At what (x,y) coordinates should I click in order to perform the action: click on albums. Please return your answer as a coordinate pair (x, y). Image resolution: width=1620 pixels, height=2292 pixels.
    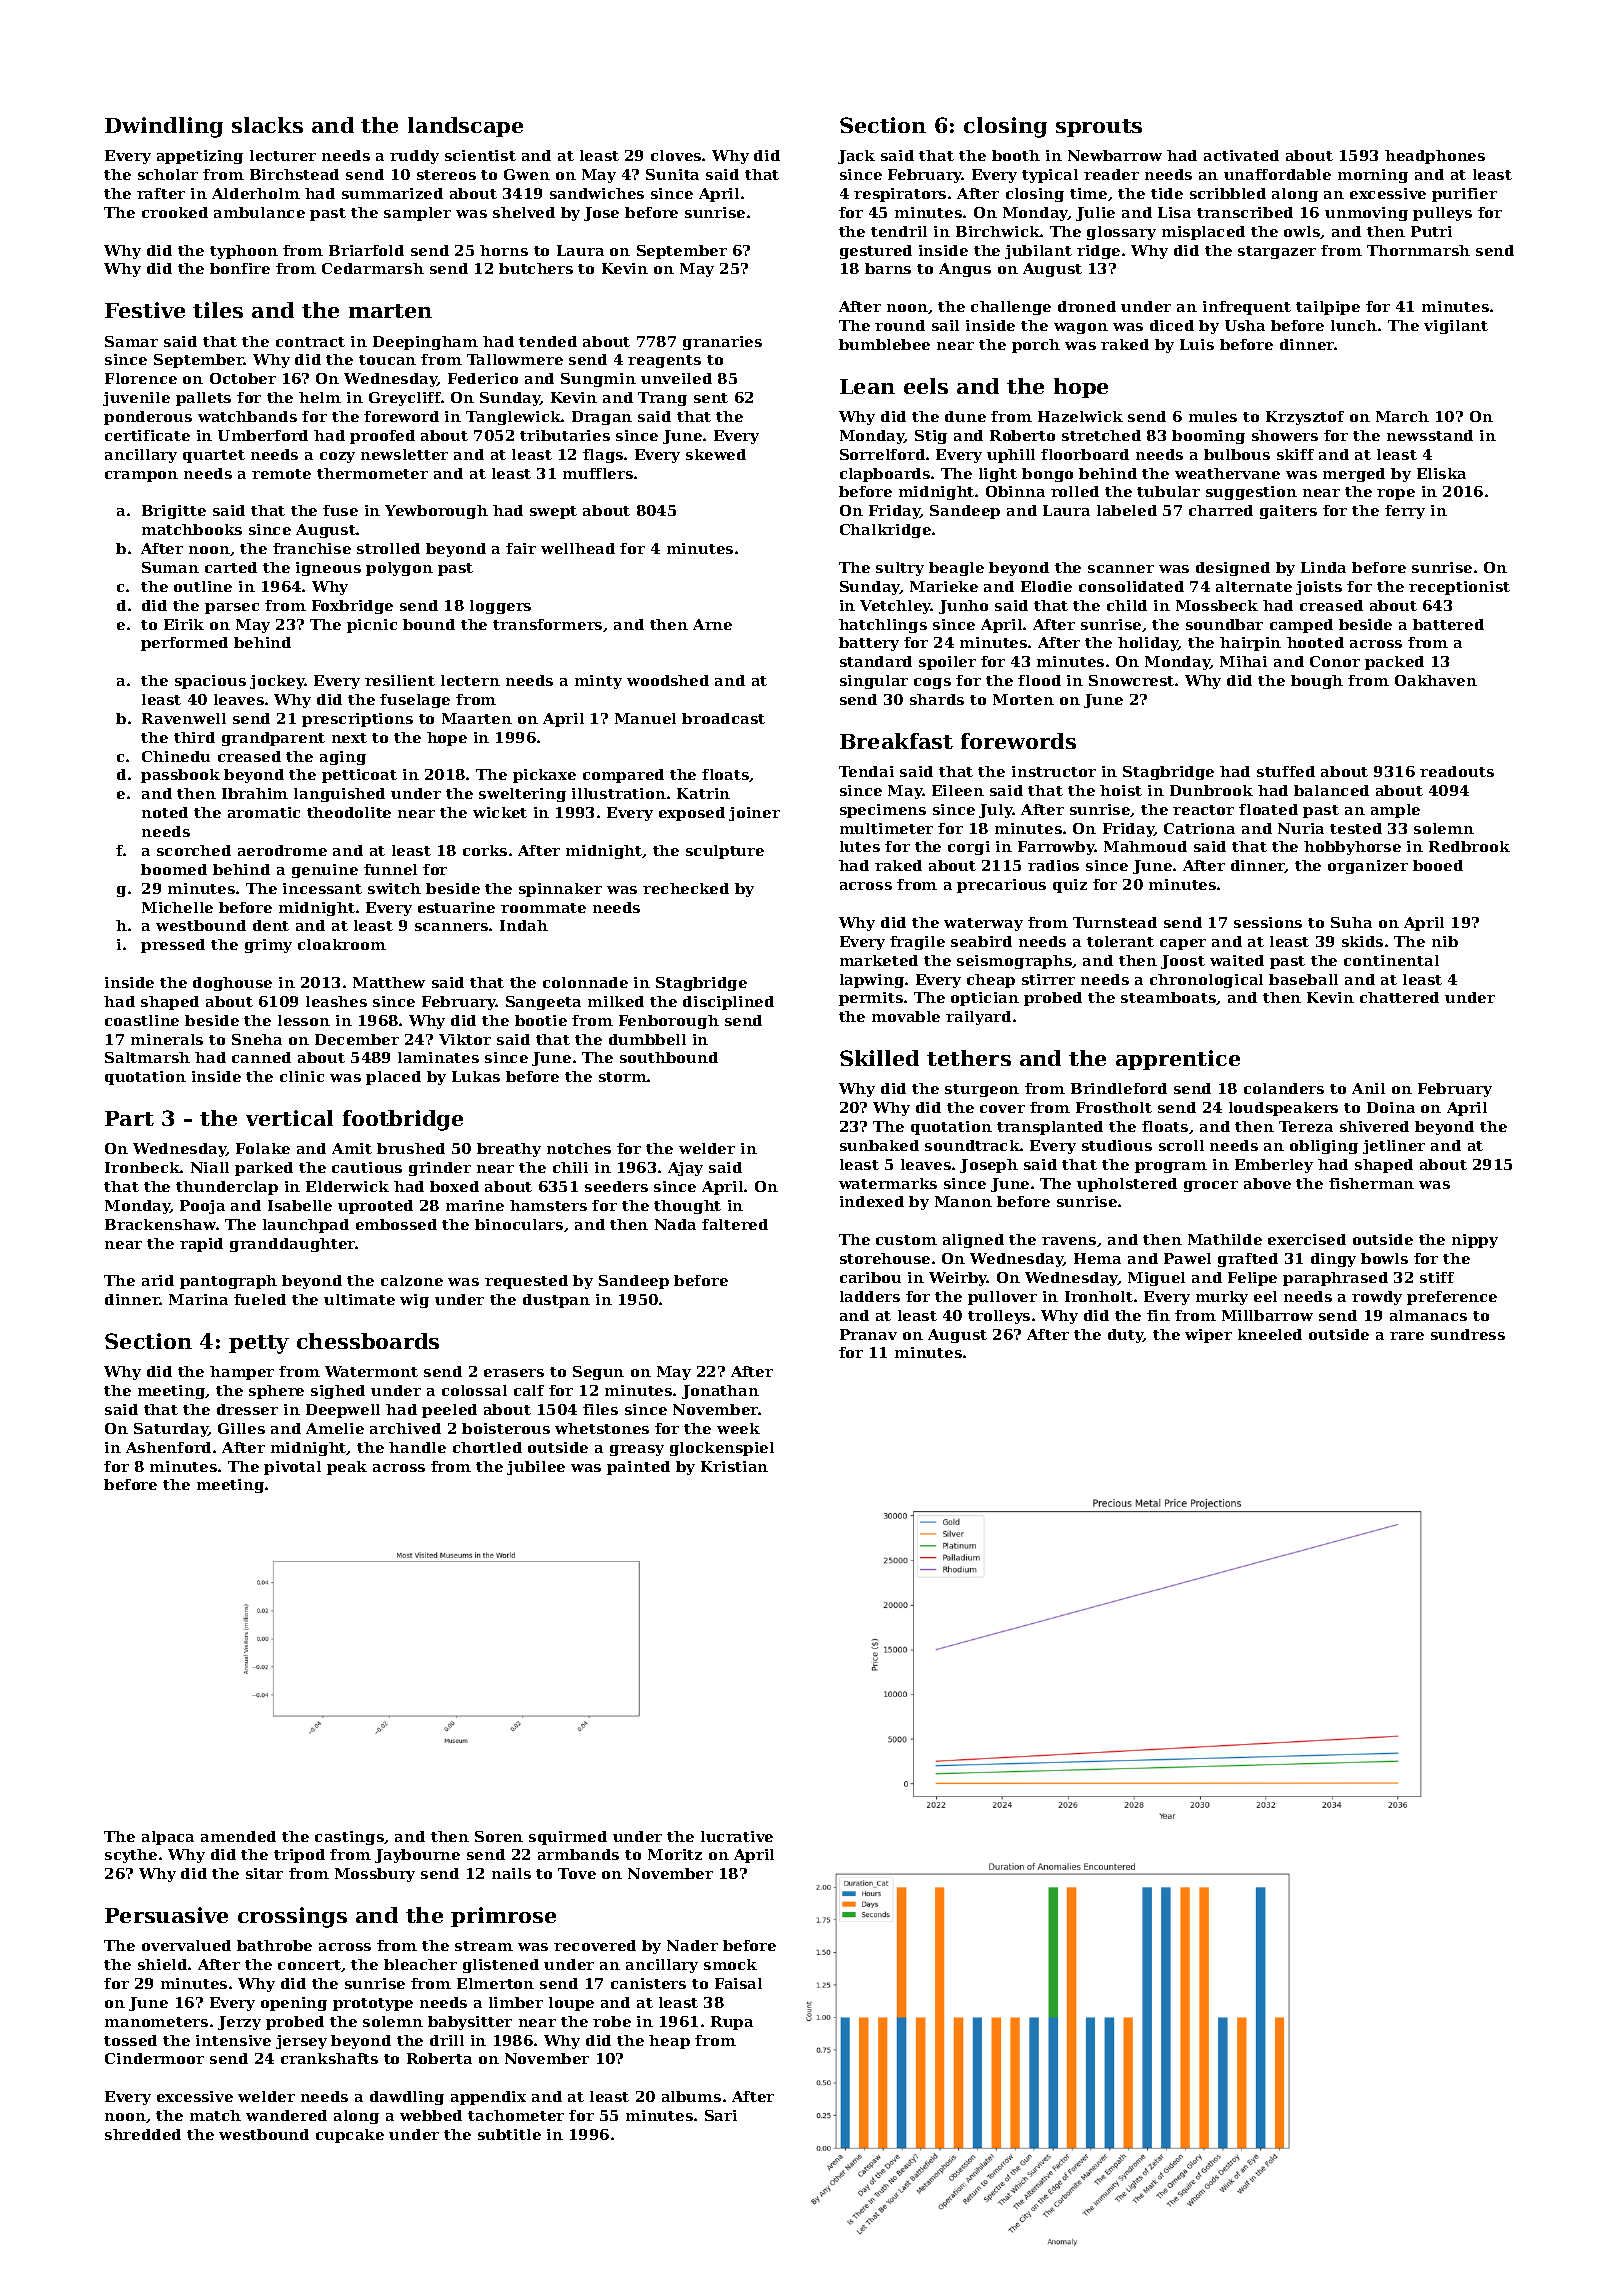
    Looking at the image, I should click on (691, 2096).
